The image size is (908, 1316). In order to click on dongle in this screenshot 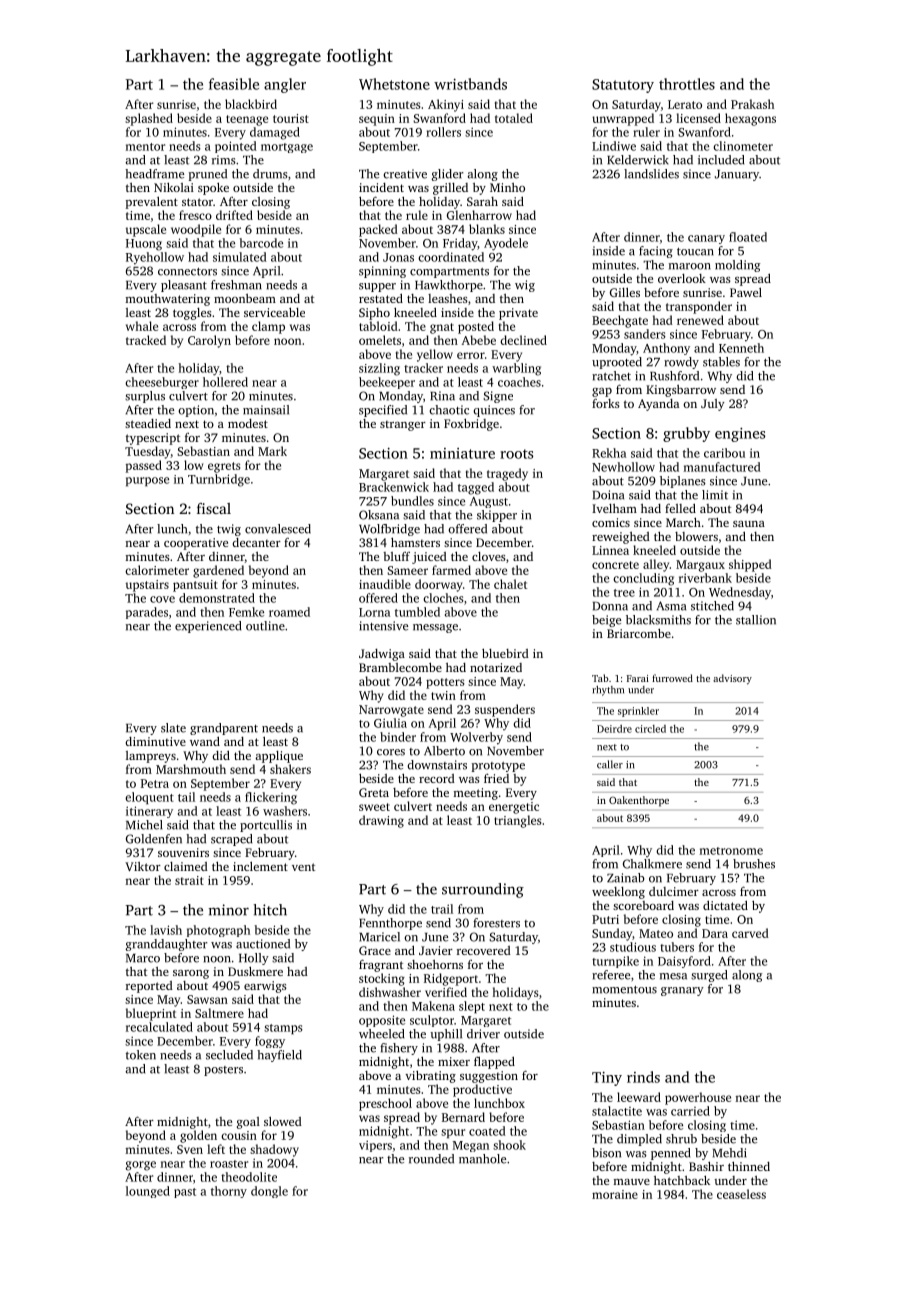, I will do `click(269, 1192)`.
